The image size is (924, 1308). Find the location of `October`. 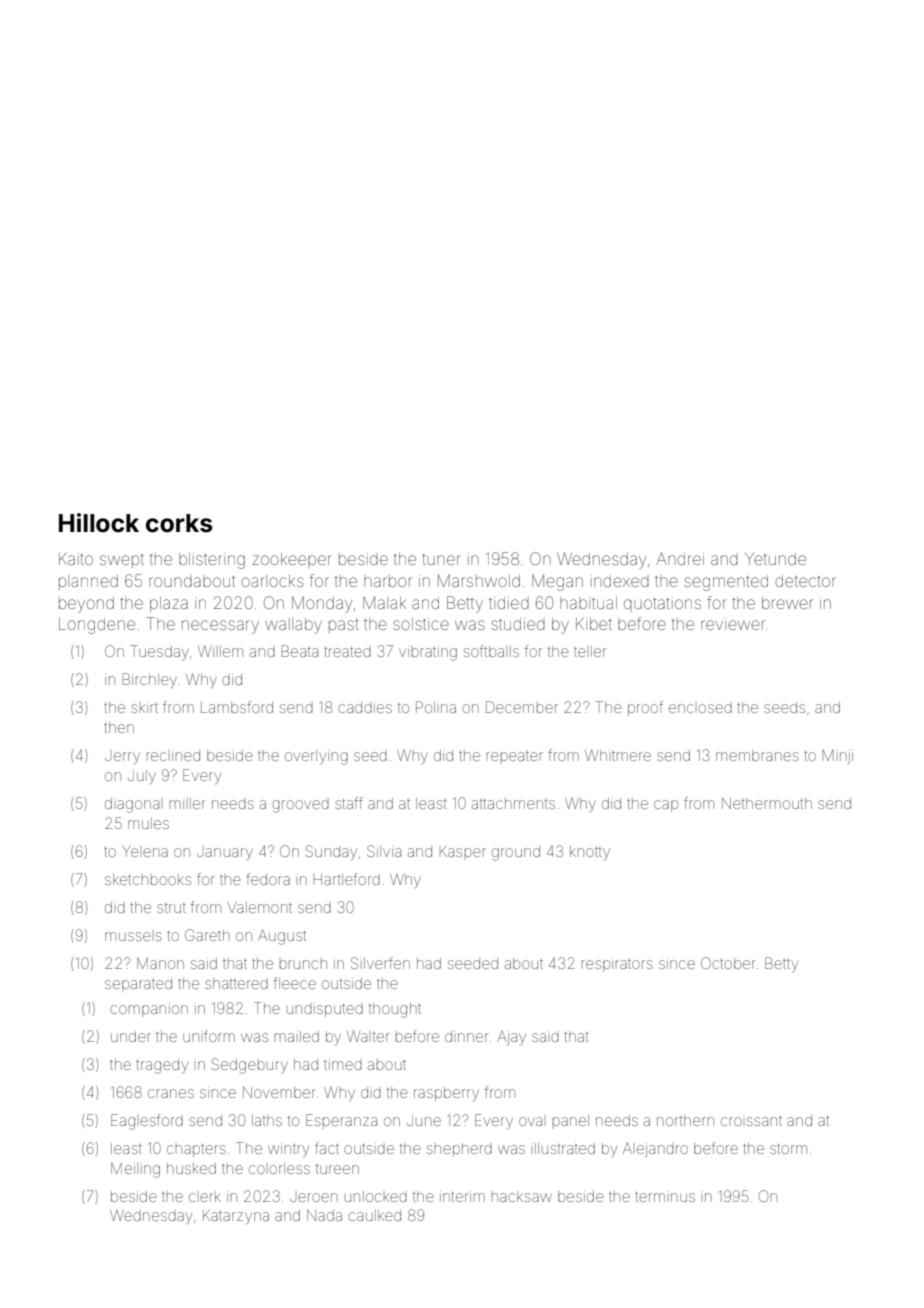

October is located at coordinates (728, 963).
